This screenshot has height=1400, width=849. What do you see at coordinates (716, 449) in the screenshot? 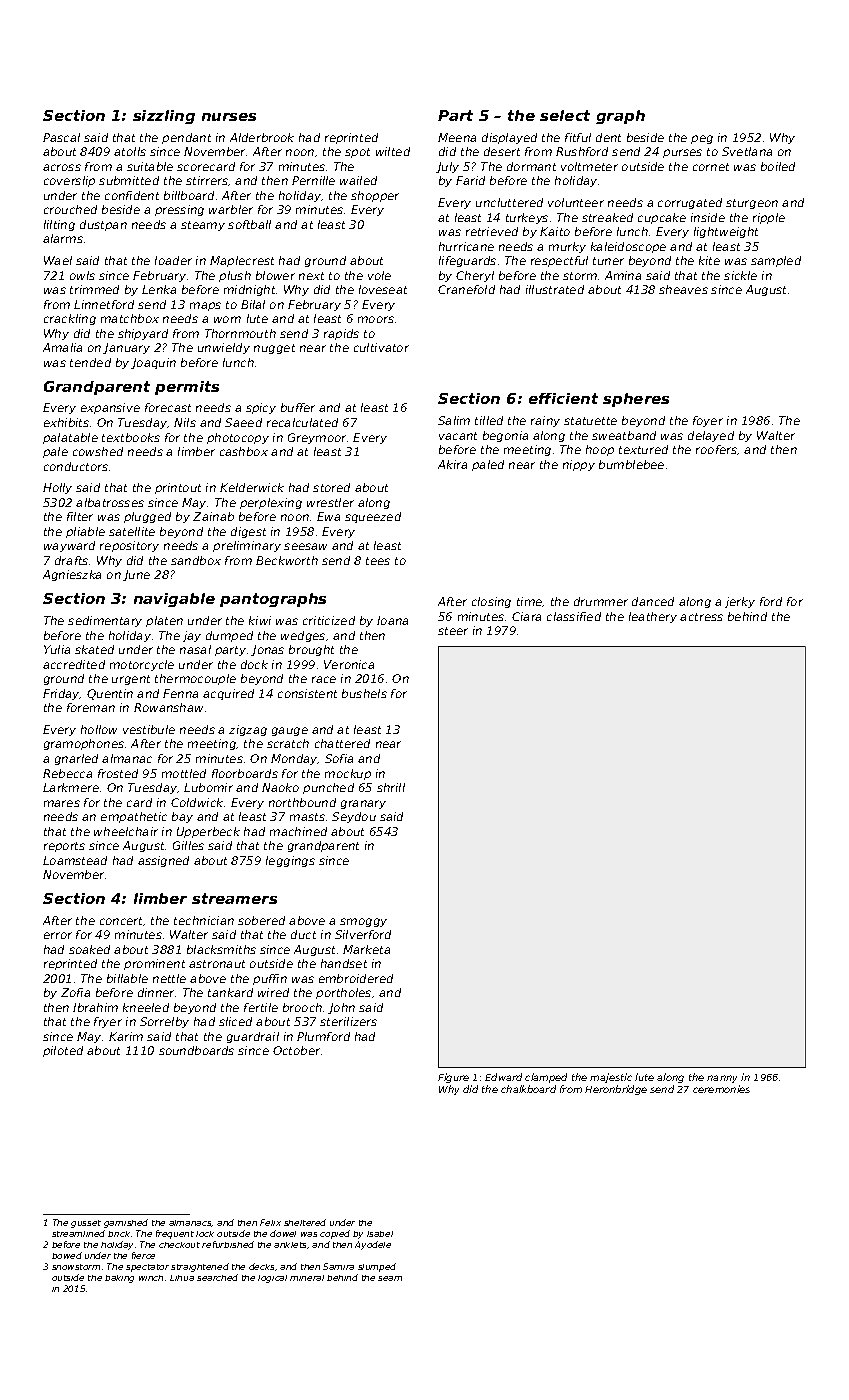
I see `roofers` at bounding box center [716, 449].
